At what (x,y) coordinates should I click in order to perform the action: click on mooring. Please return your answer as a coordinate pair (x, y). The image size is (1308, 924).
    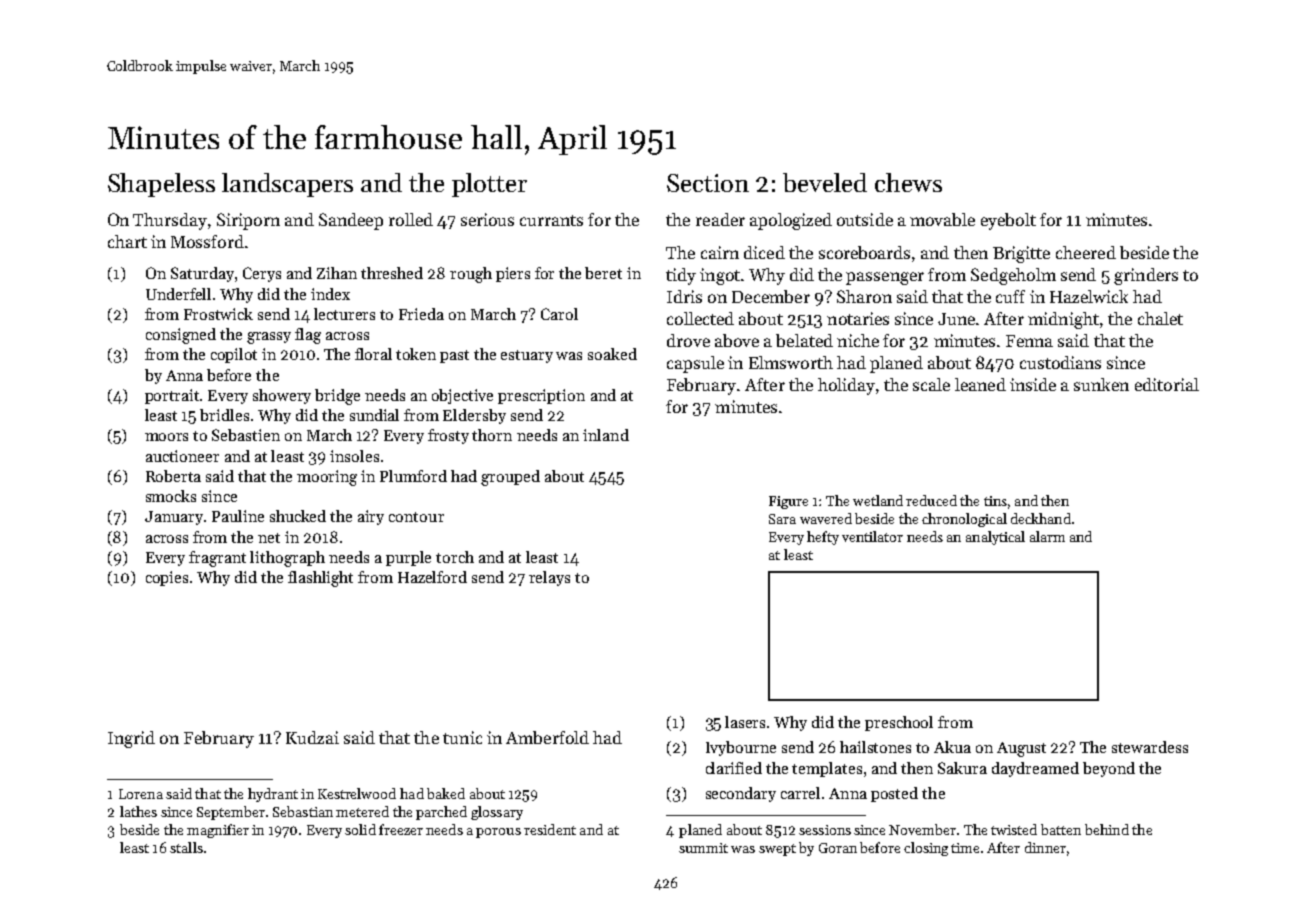
    Looking at the image, I should click on (327, 478).
